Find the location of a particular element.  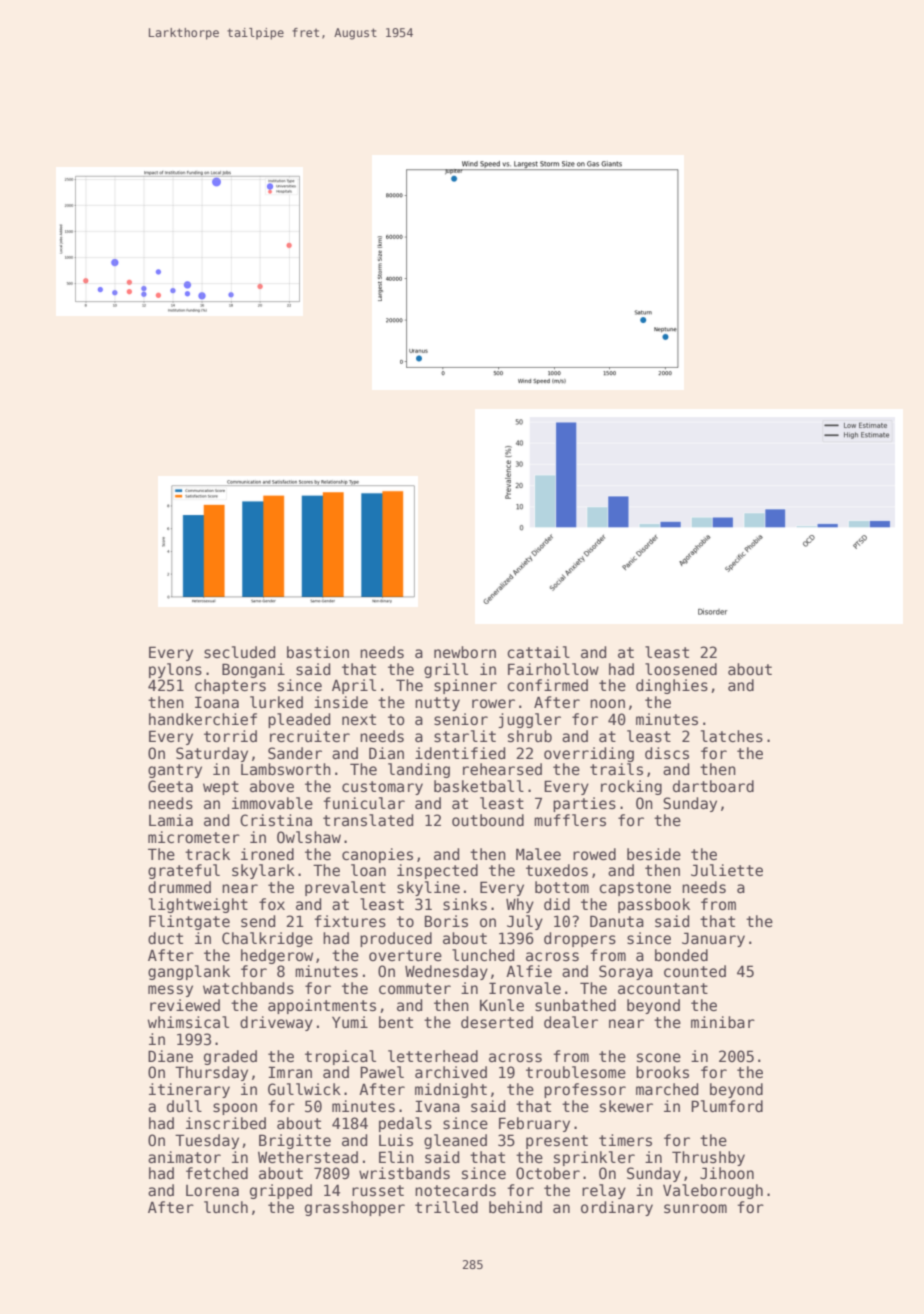

discs is located at coordinates (667, 753).
